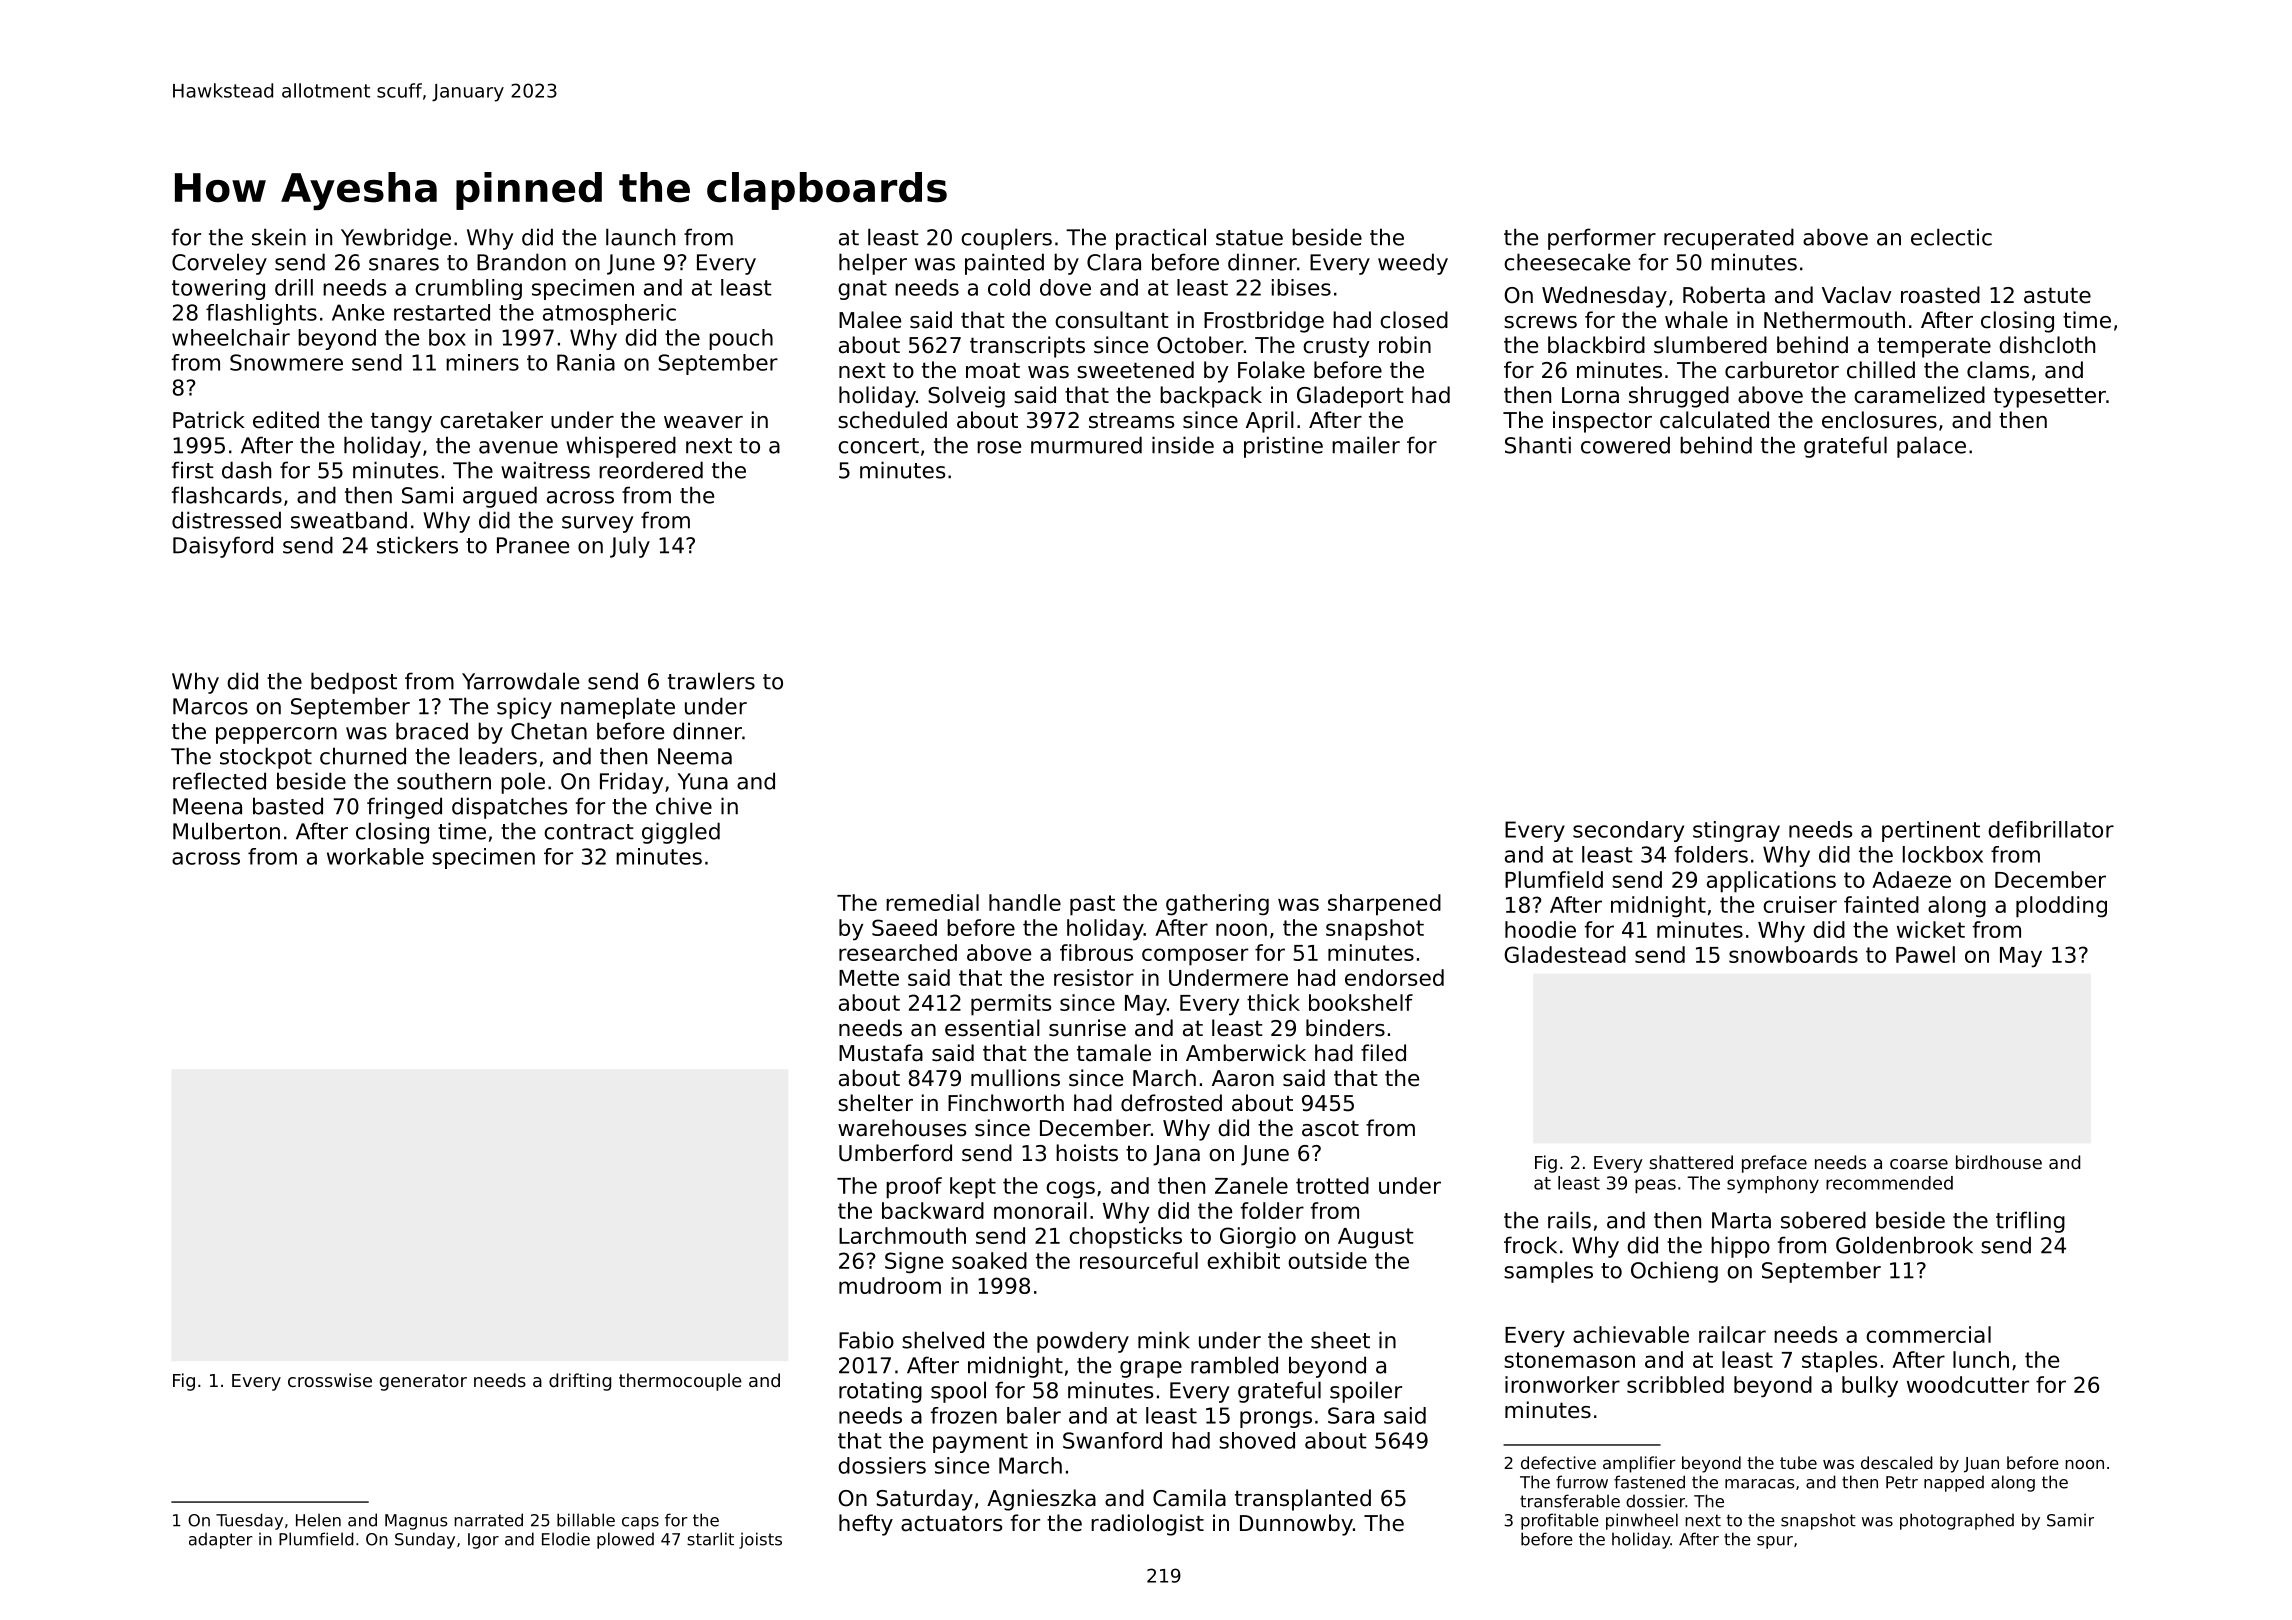  I want to click on Yewbridge, so click(396, 239).
